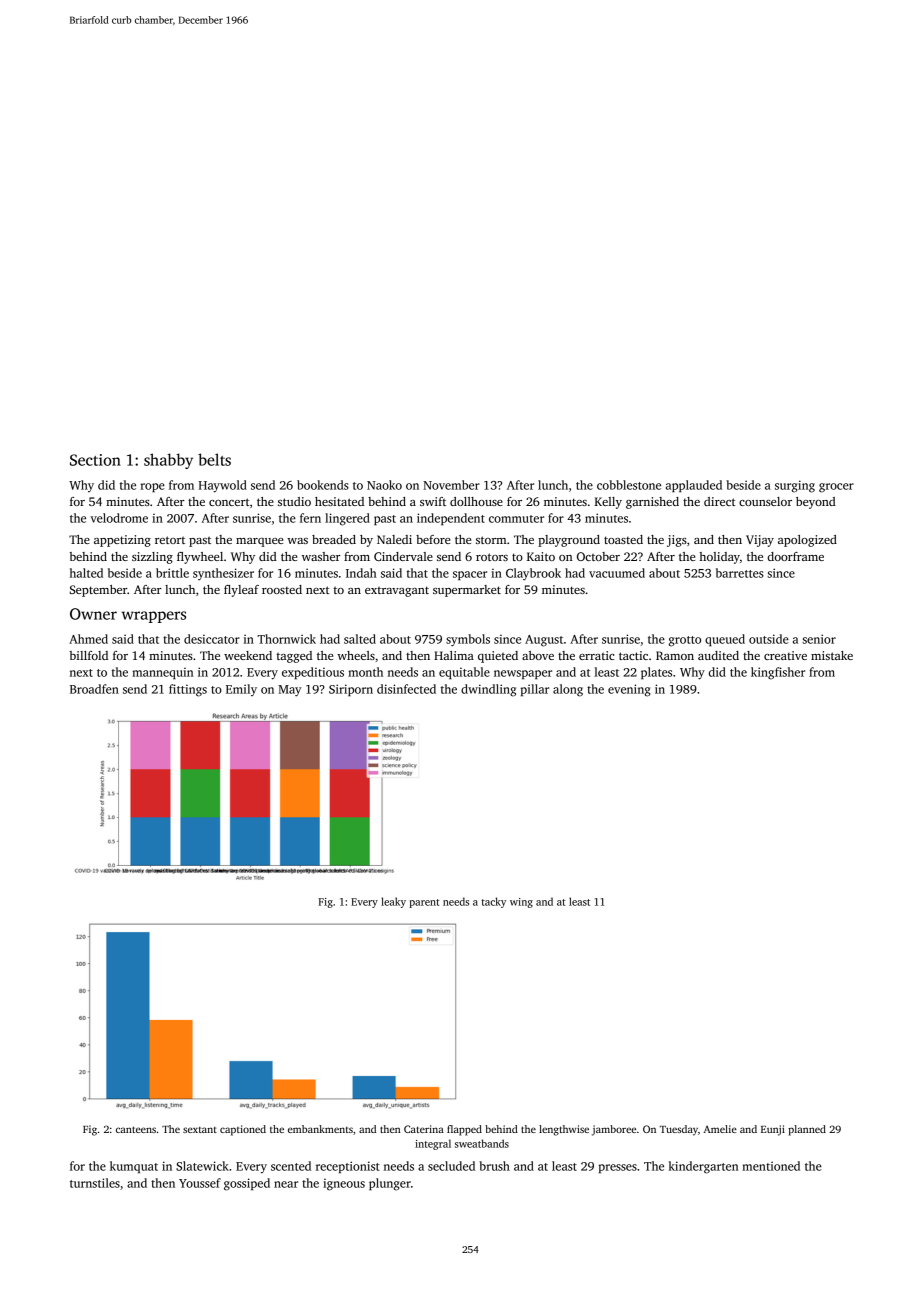 The image size is (924, 1308). Describe the element at coordinates (214, 459) in the screenshot. I see `belts` at that location.
